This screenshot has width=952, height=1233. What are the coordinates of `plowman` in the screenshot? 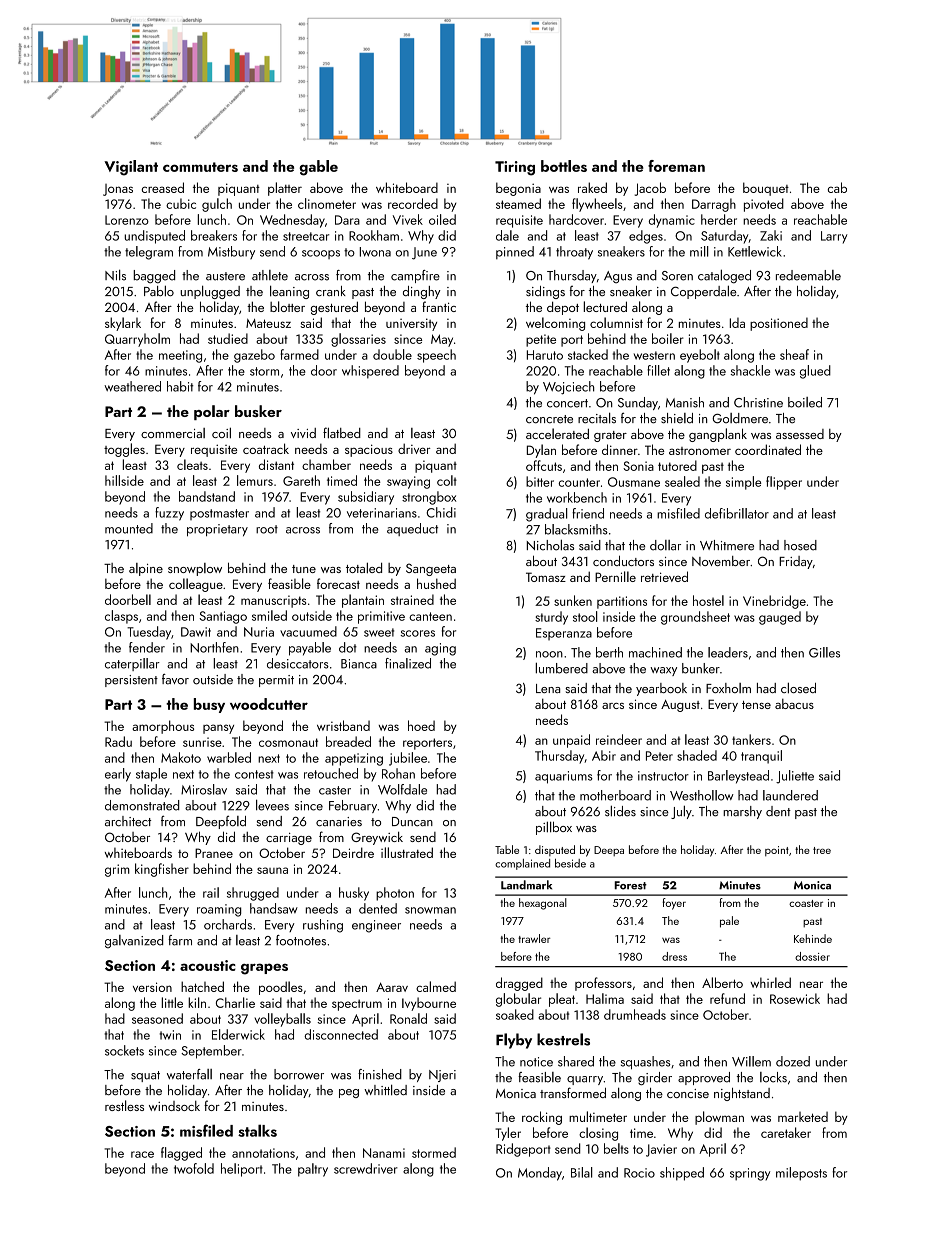 It's located at (719, 1118).
